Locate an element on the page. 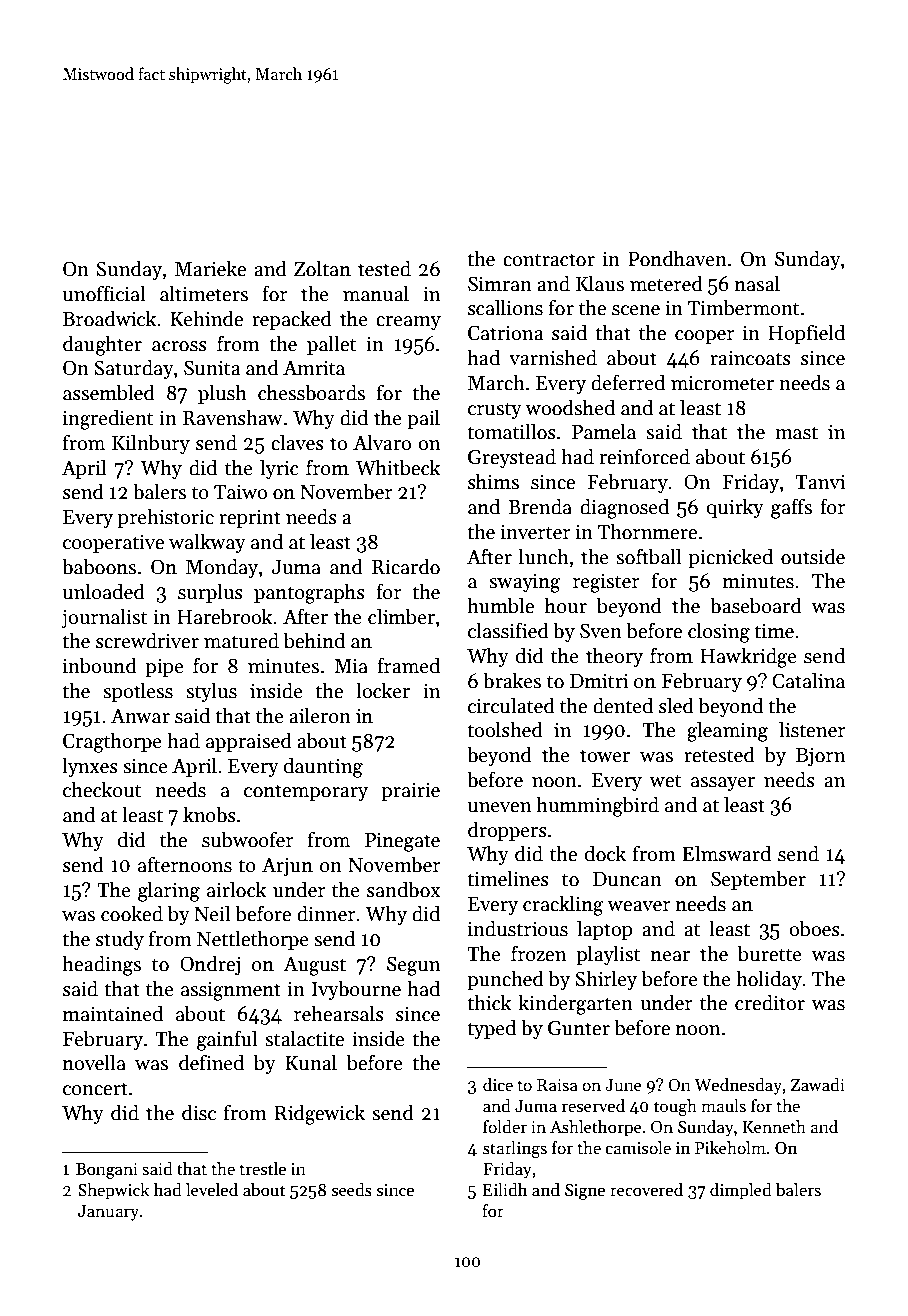  mast is located at coordinates (796, 433).
